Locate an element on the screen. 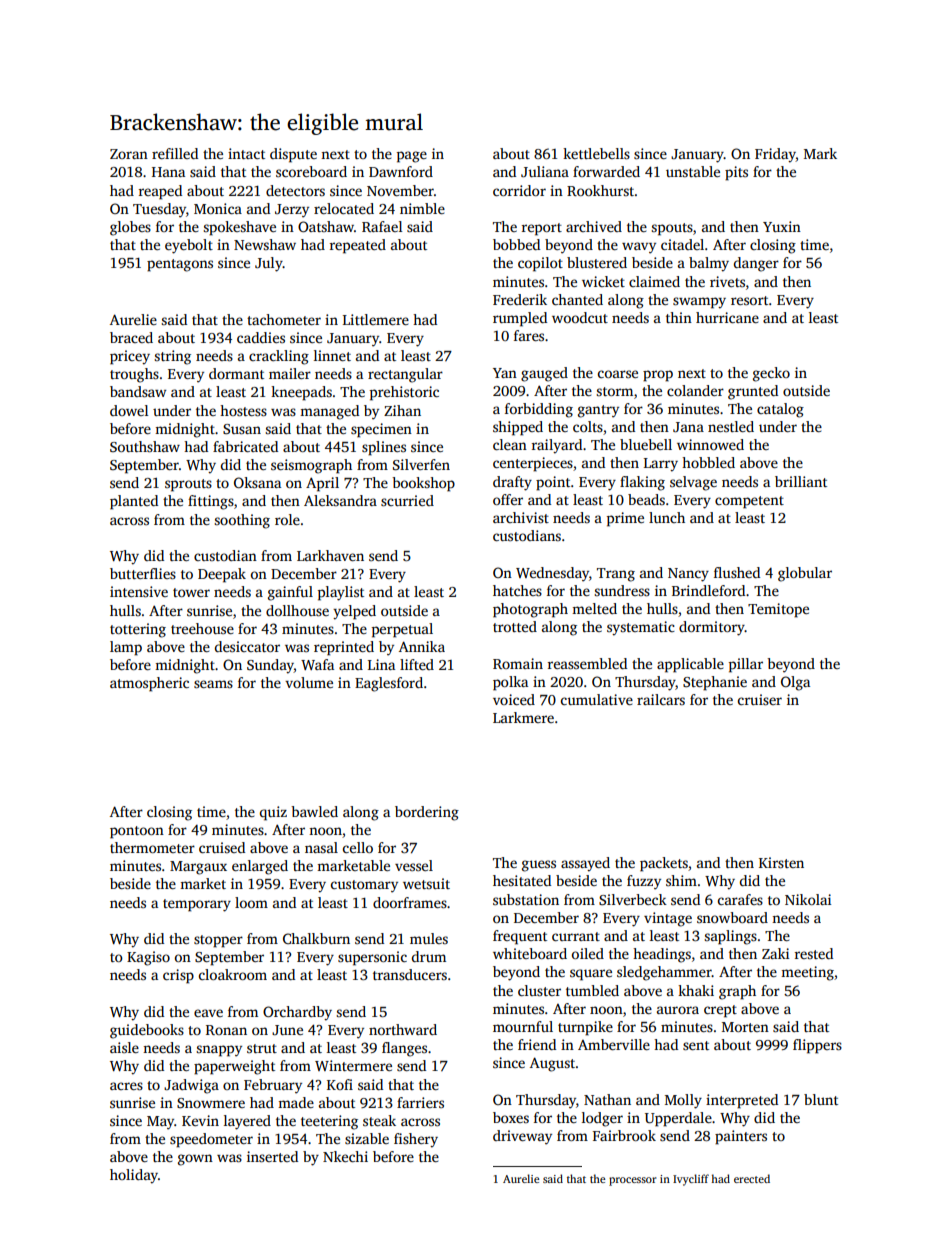 The width and height of the screenshot is (952, 1233). bobbed is located at coordinates (516, 244).
